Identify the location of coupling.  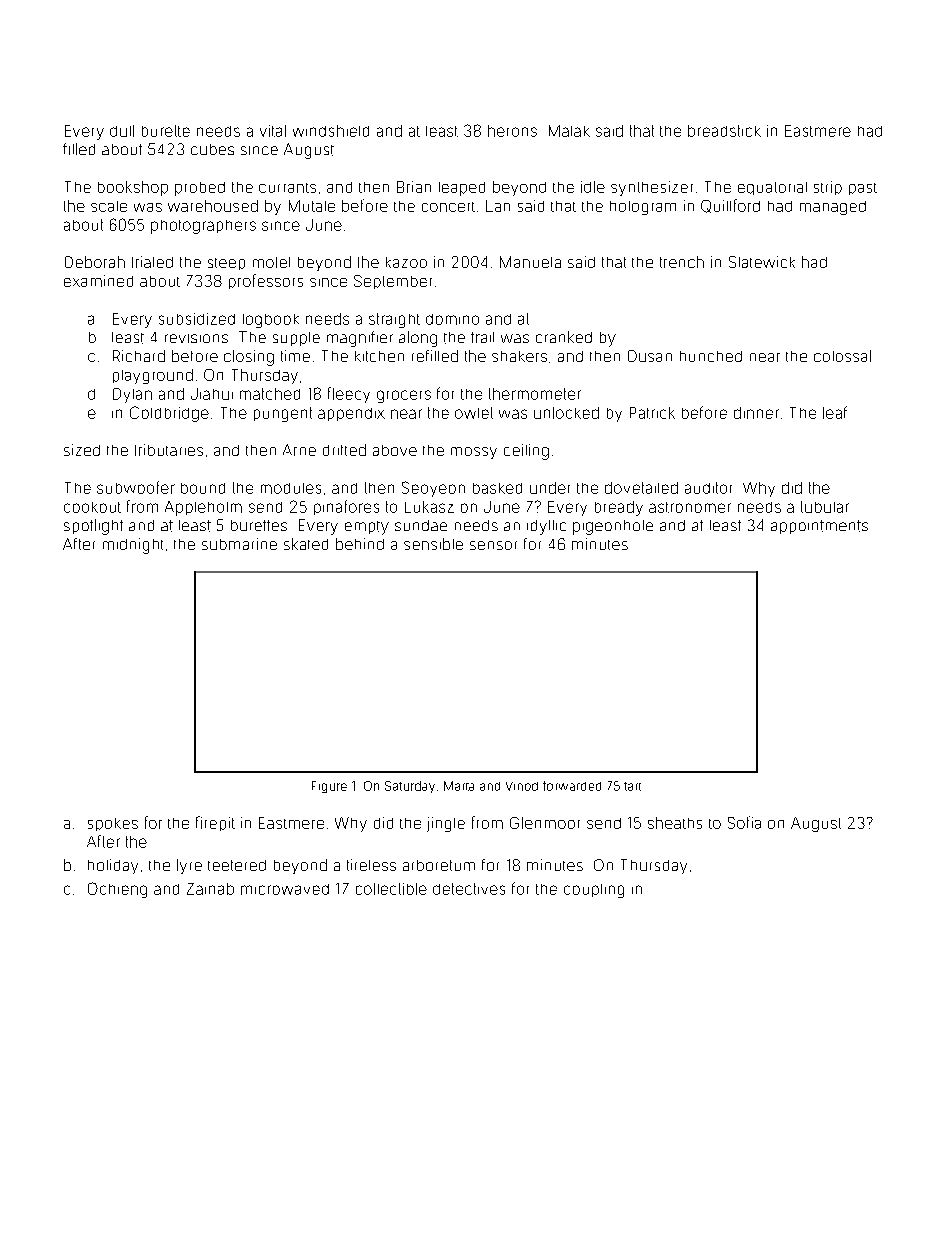
(594, 891).
